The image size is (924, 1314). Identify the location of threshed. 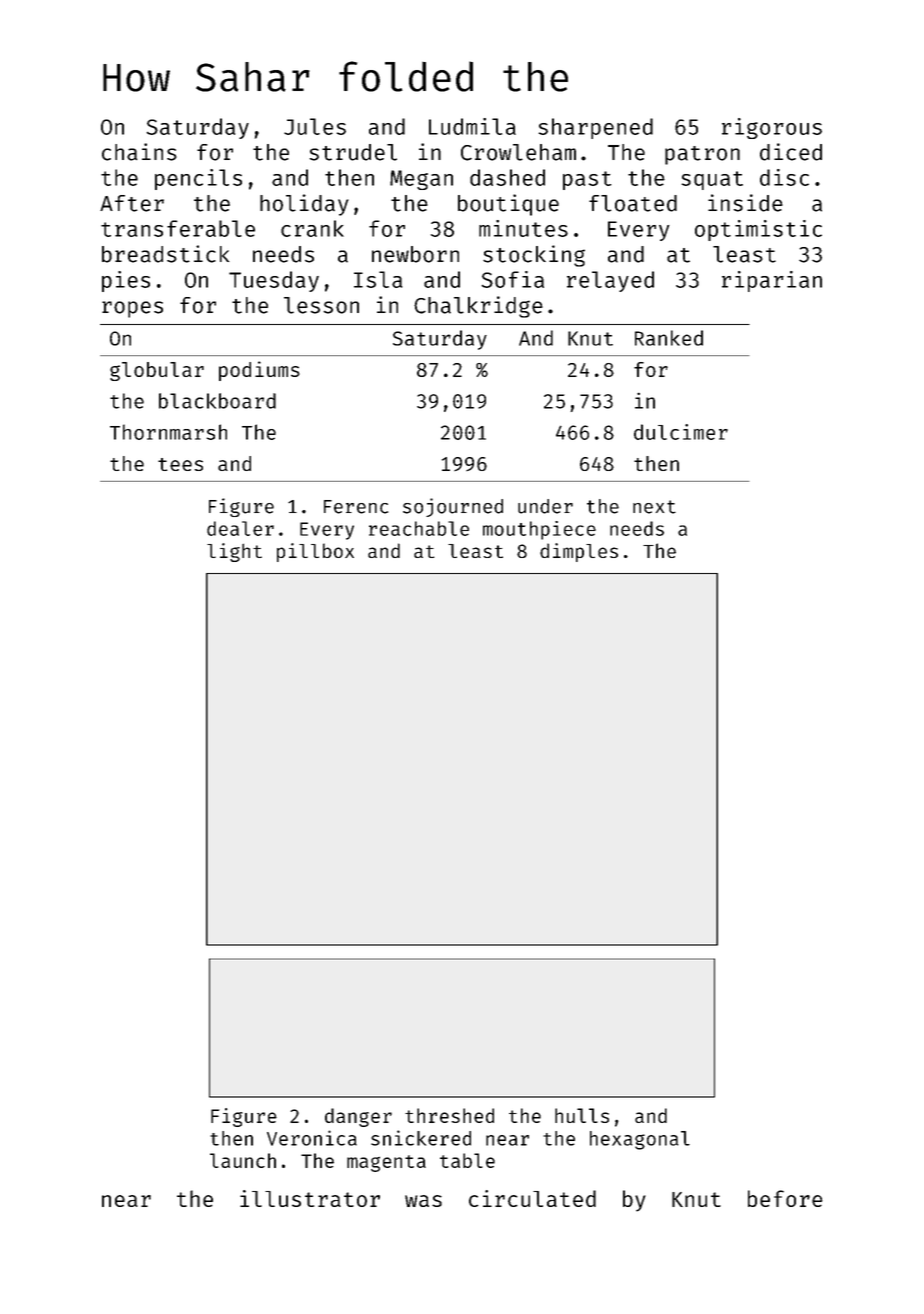
(449, 1115).
